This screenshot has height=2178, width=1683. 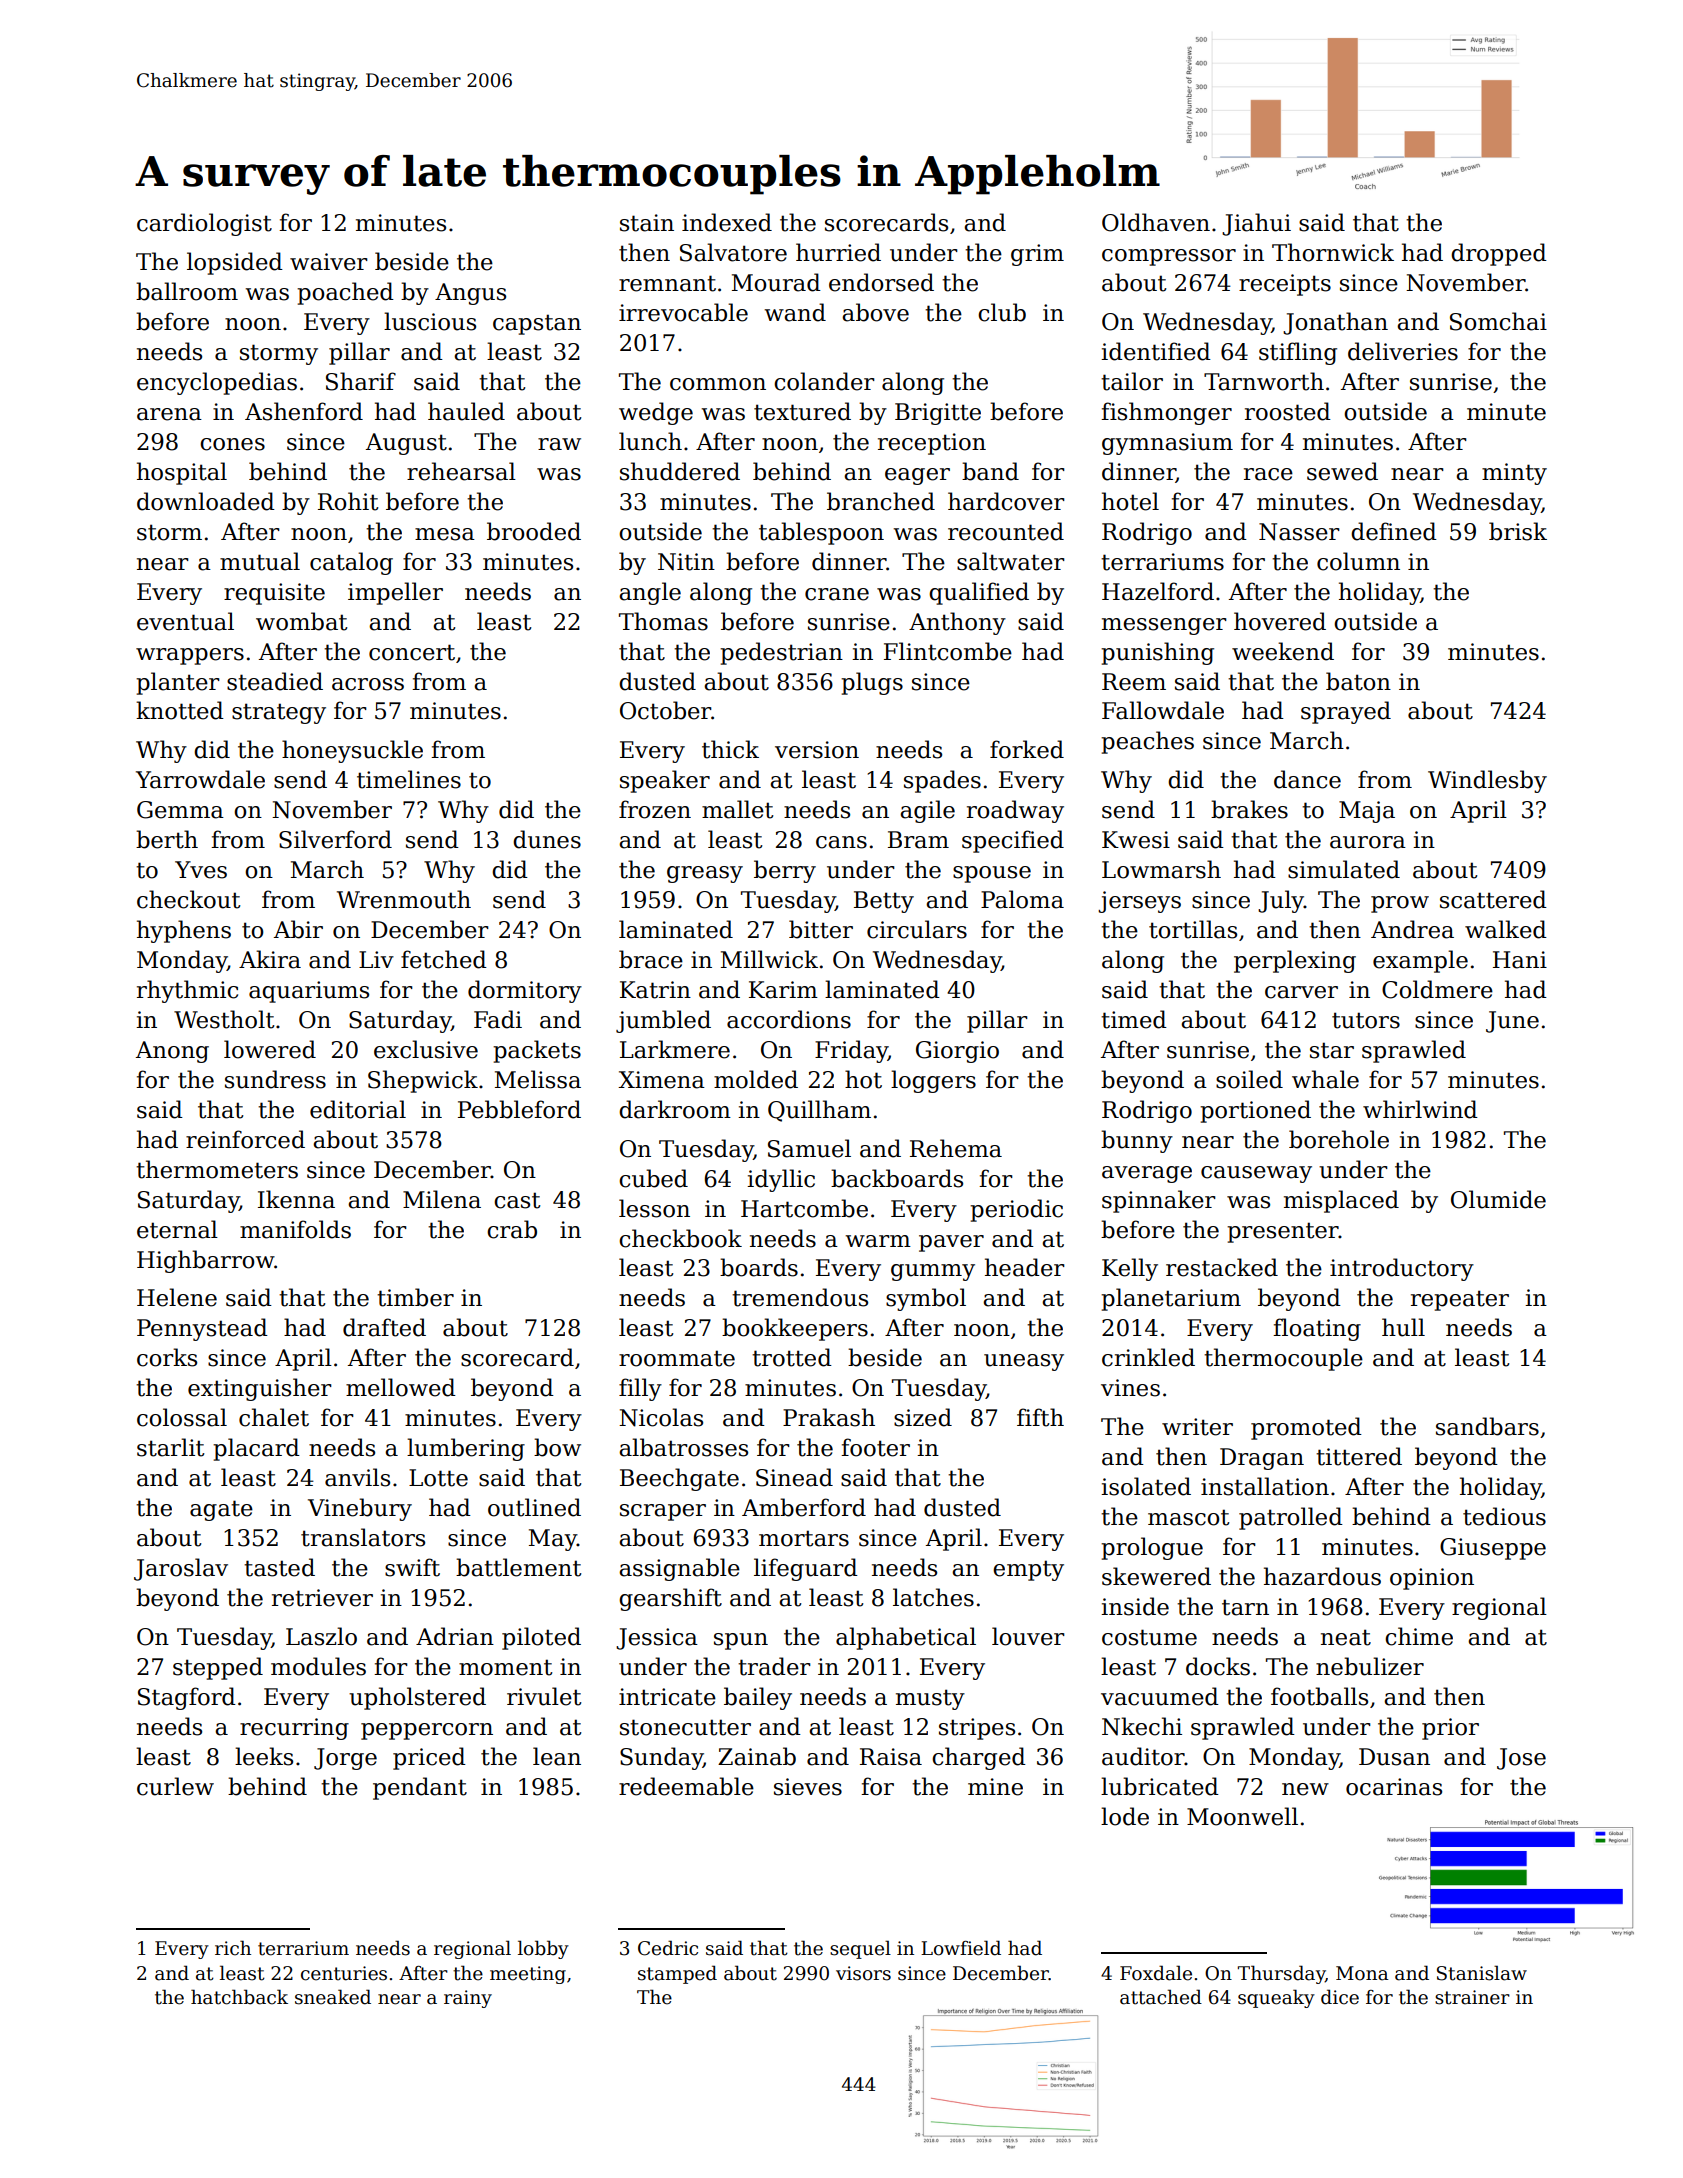 I want to click on exclusive, so click(x=426, y=1049).
